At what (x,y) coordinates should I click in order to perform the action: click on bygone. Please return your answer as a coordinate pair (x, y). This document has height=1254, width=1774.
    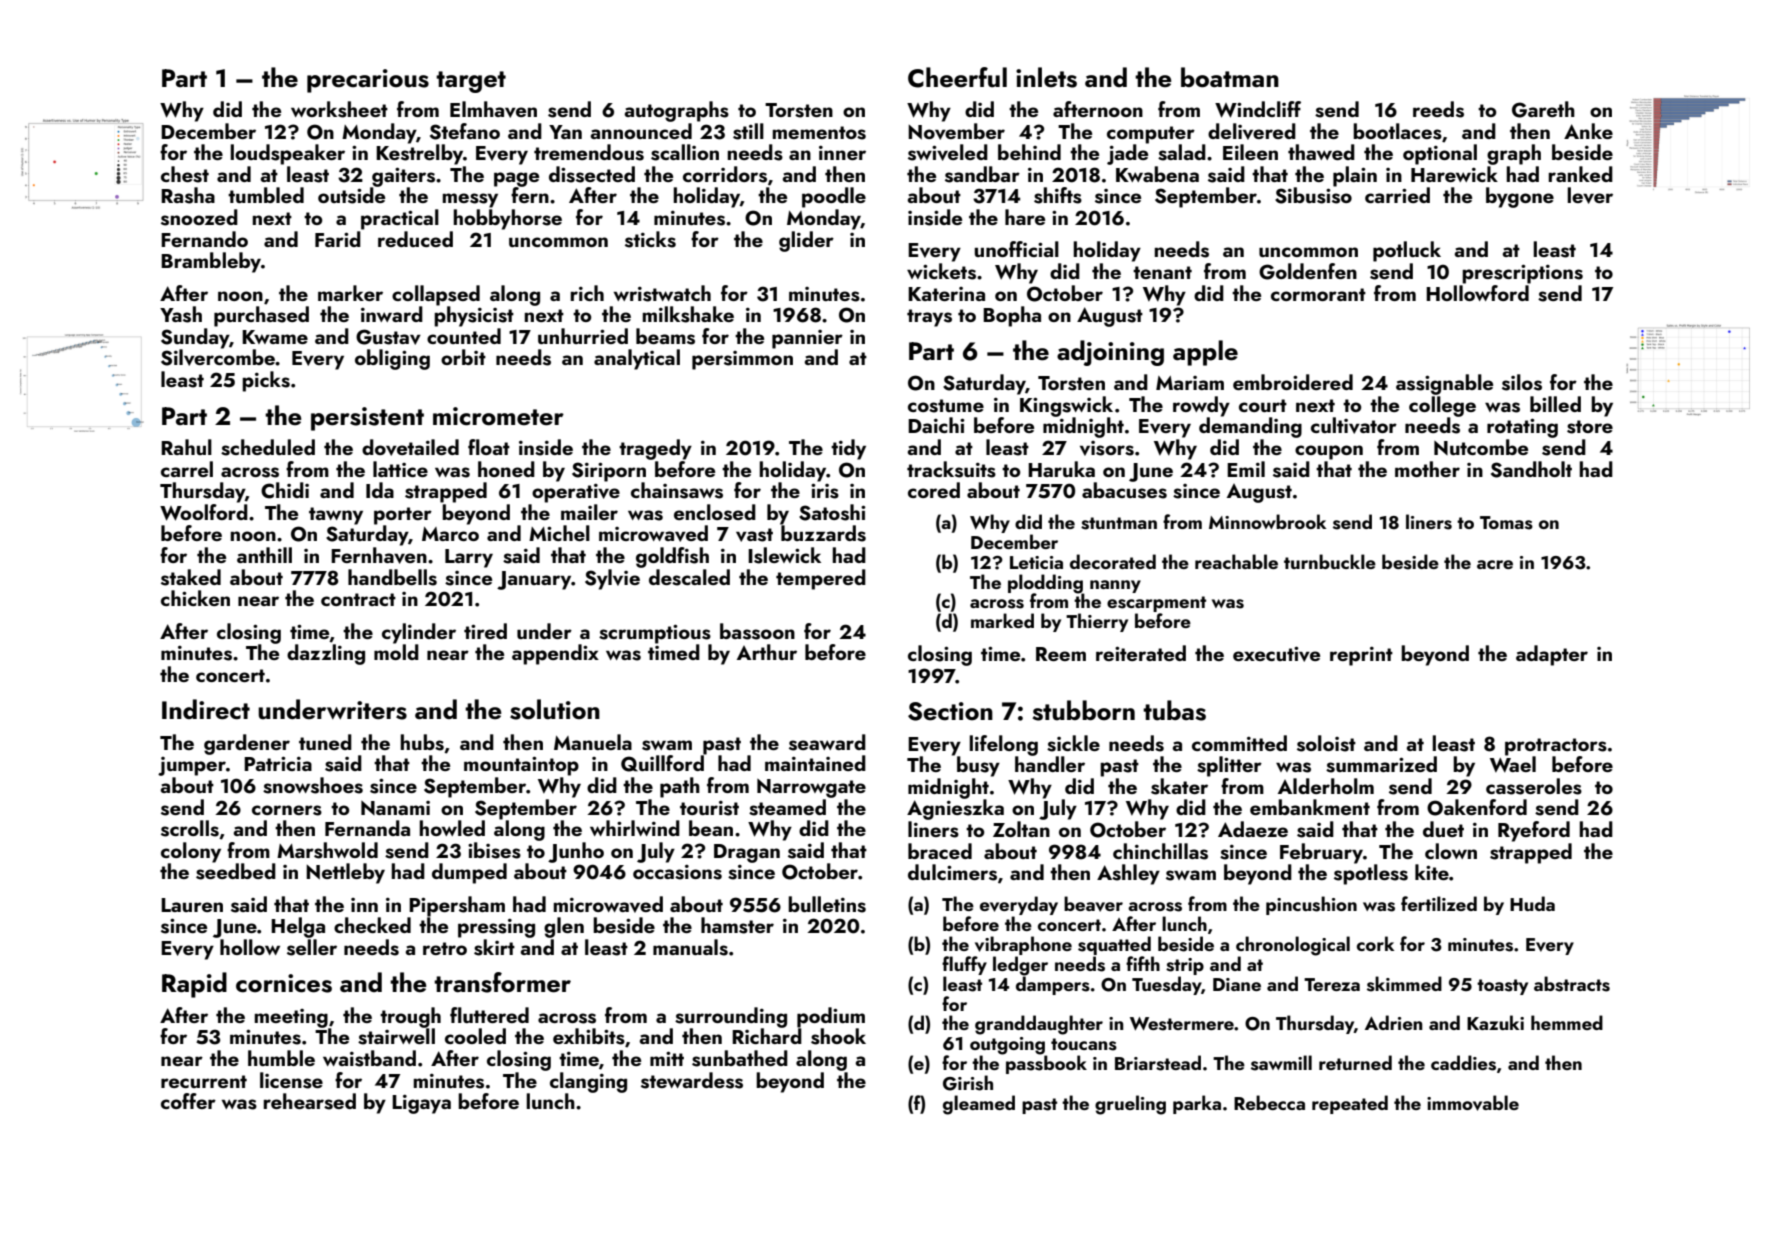
    Looking at the image, I should click on (1520, 197).
